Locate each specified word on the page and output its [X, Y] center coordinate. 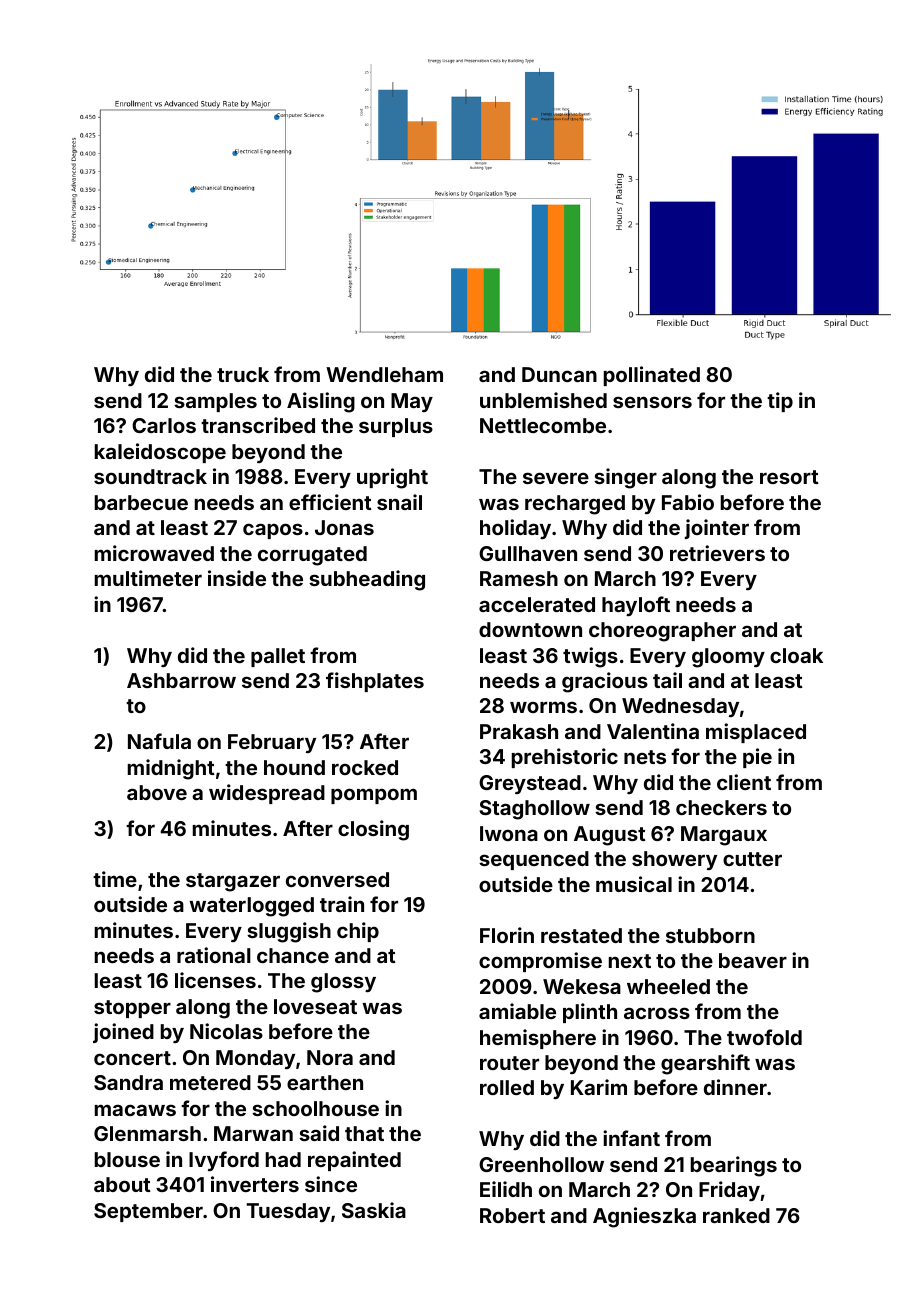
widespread [267, 794]
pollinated [652, 376]
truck [243, 374]
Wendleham [384, 374]
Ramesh [519, 578]
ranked [736, 1215]
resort [789, 477]
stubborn [710, 935]
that [364, 1133]
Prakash [519, 731]
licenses [215, 980]
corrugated [312, 556]
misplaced [756, 733]
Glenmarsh [147, 1133]
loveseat [315, 1006]
